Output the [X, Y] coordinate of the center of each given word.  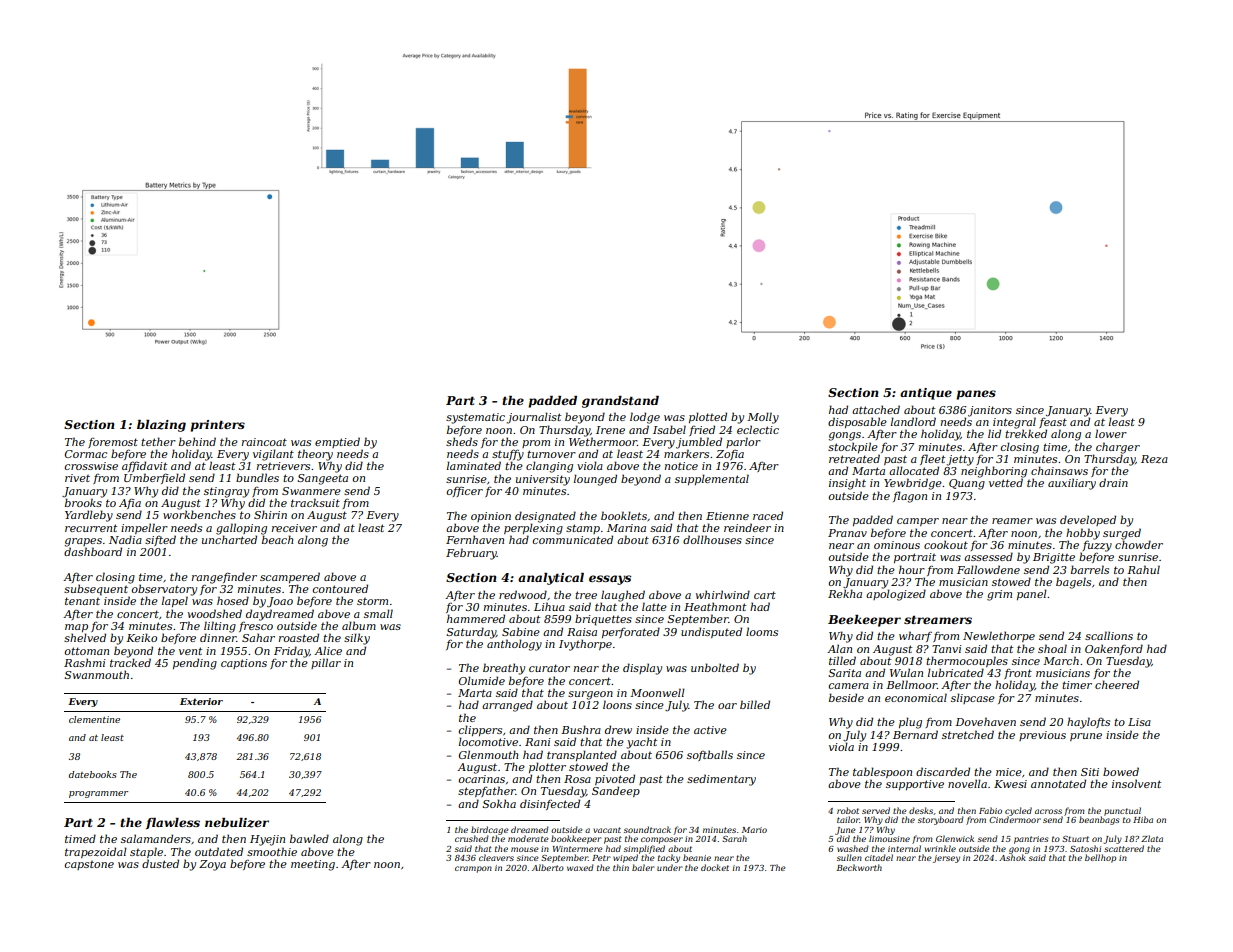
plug [910, 723]
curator [549, 668]
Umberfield [154, 478]
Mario [754, 830]
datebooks [93, 774]
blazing [161, 426]
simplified [644, 849]
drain [1113, 482]
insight [847, 484]
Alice [328, 650]
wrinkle [940, 848]
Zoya [212, 865]
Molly [763, 418]
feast [1053, 423]
